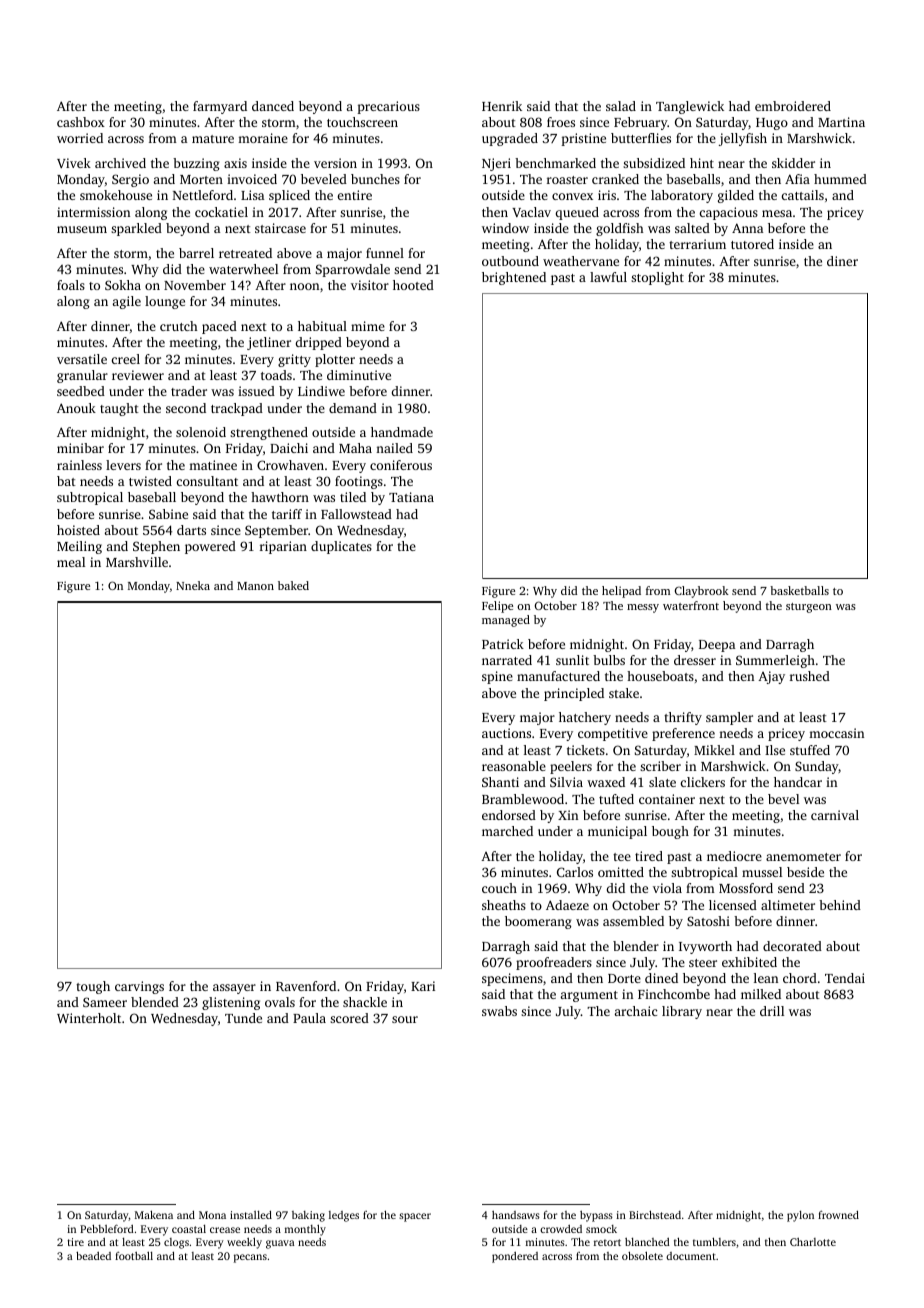 The height and width of the image is (1308, 924). What do you see at coordinates (810, 676) in the image?
I see `rushed` at bounding box center [810, 676].
